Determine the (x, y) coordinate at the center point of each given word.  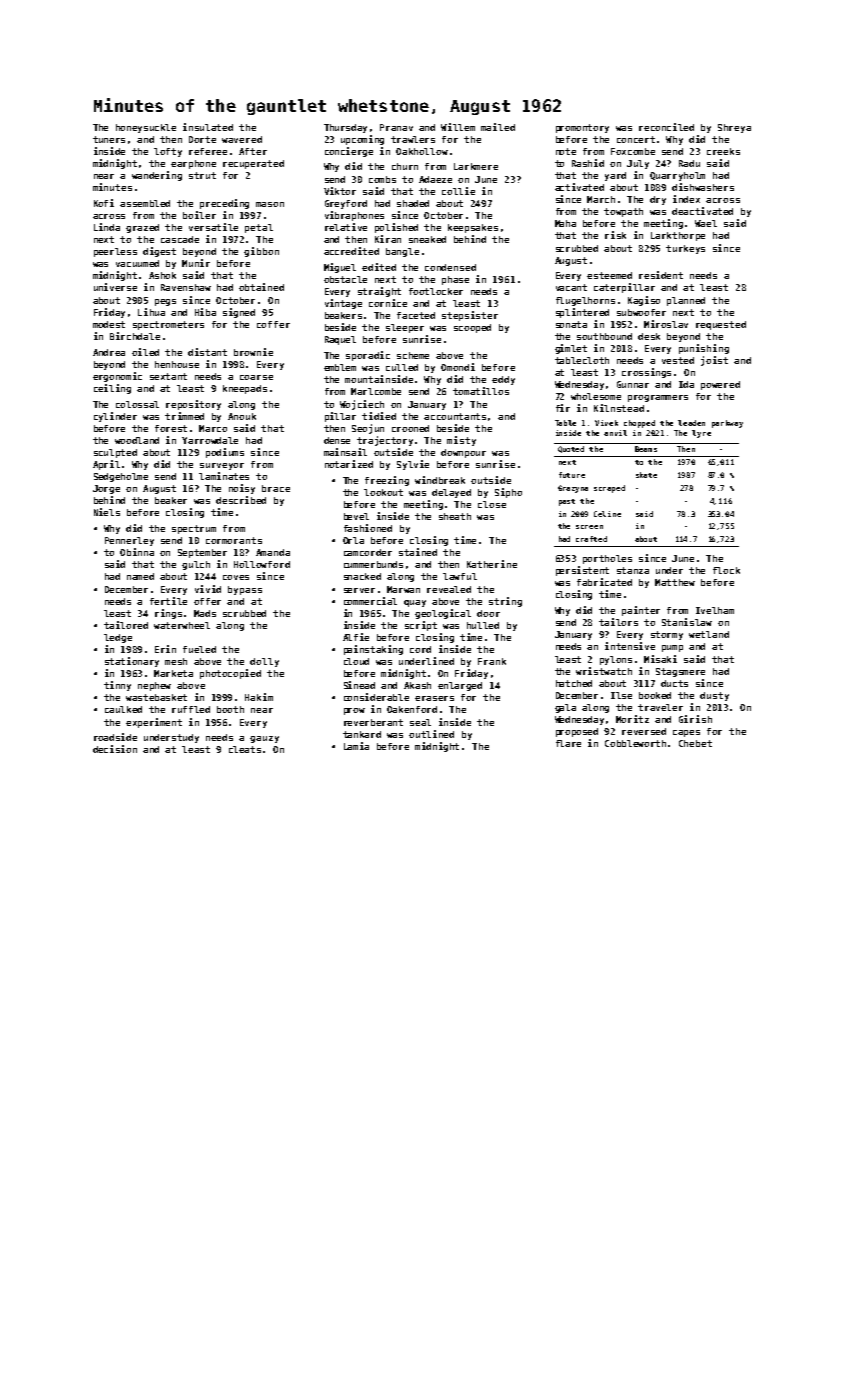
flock (726, 570)
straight (379, 292)
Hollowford (262, 564)
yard (615, 176)
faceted (416, 315)
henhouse (177, 364)
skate (646, 475)
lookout (383, 492)
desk (649, 336)
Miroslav (666, 324)
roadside (115, 737)
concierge (349, 152)
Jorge (106, 489)
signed (239, 313)
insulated (208, 127)
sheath (455, 516)
